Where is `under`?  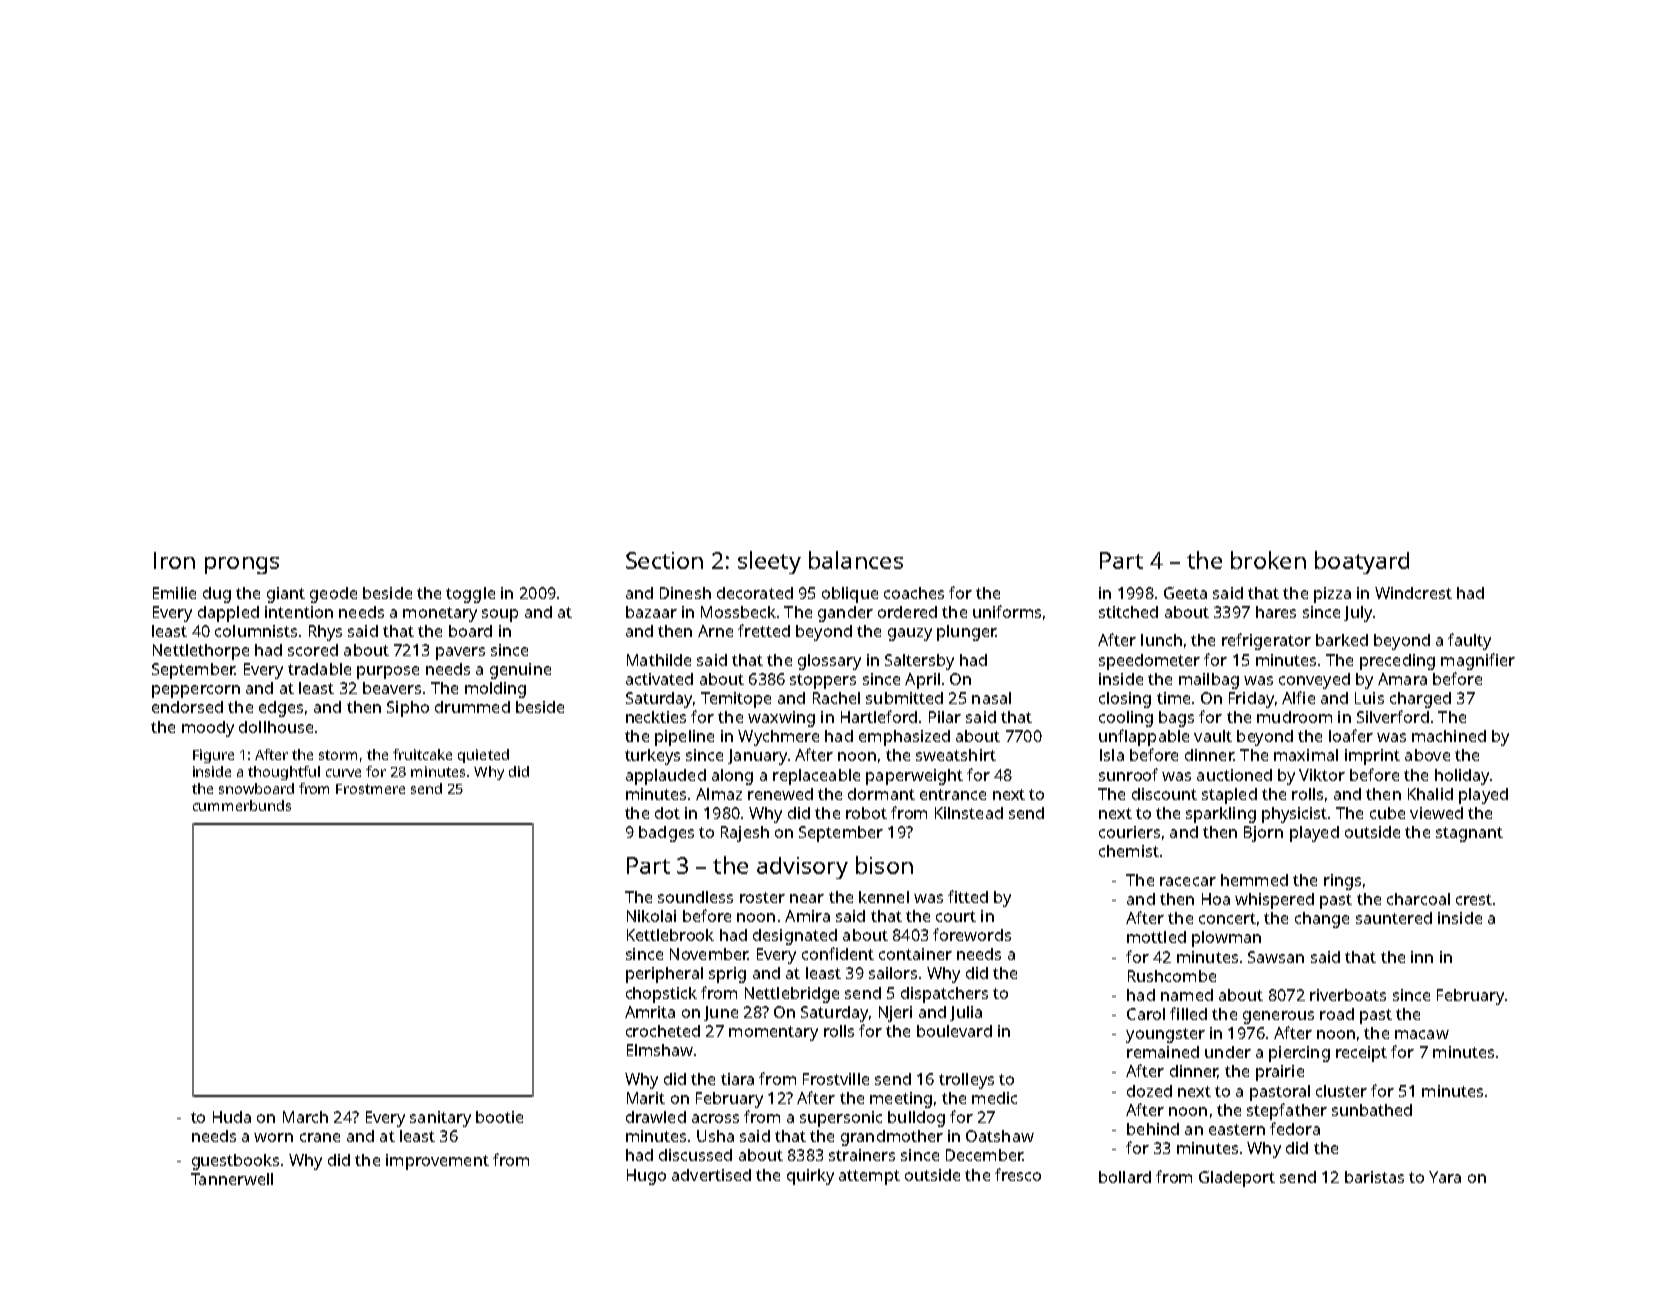 under is located at coordinates (1228, 1052).
